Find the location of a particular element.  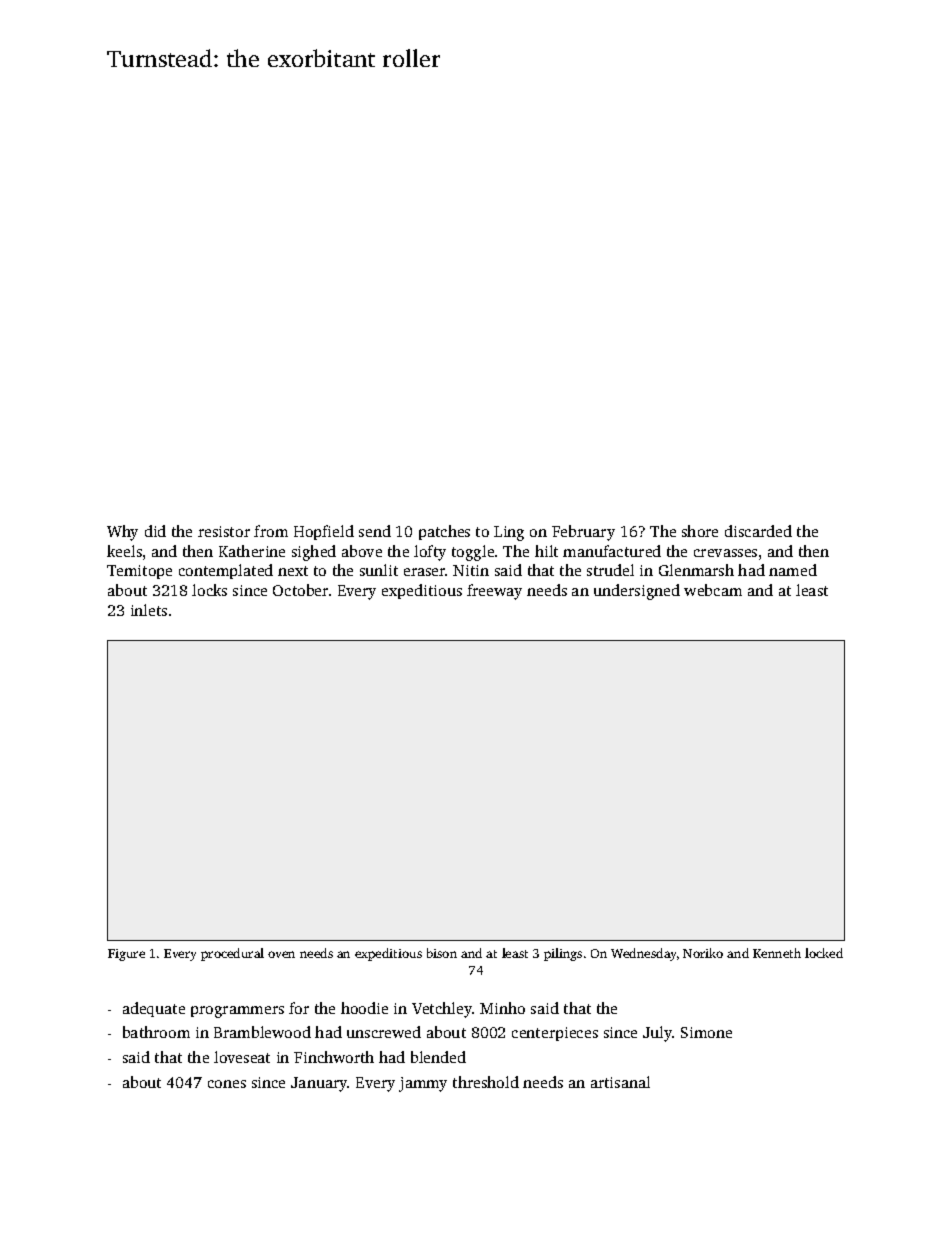

locked is located at coordinates (824, 953).
